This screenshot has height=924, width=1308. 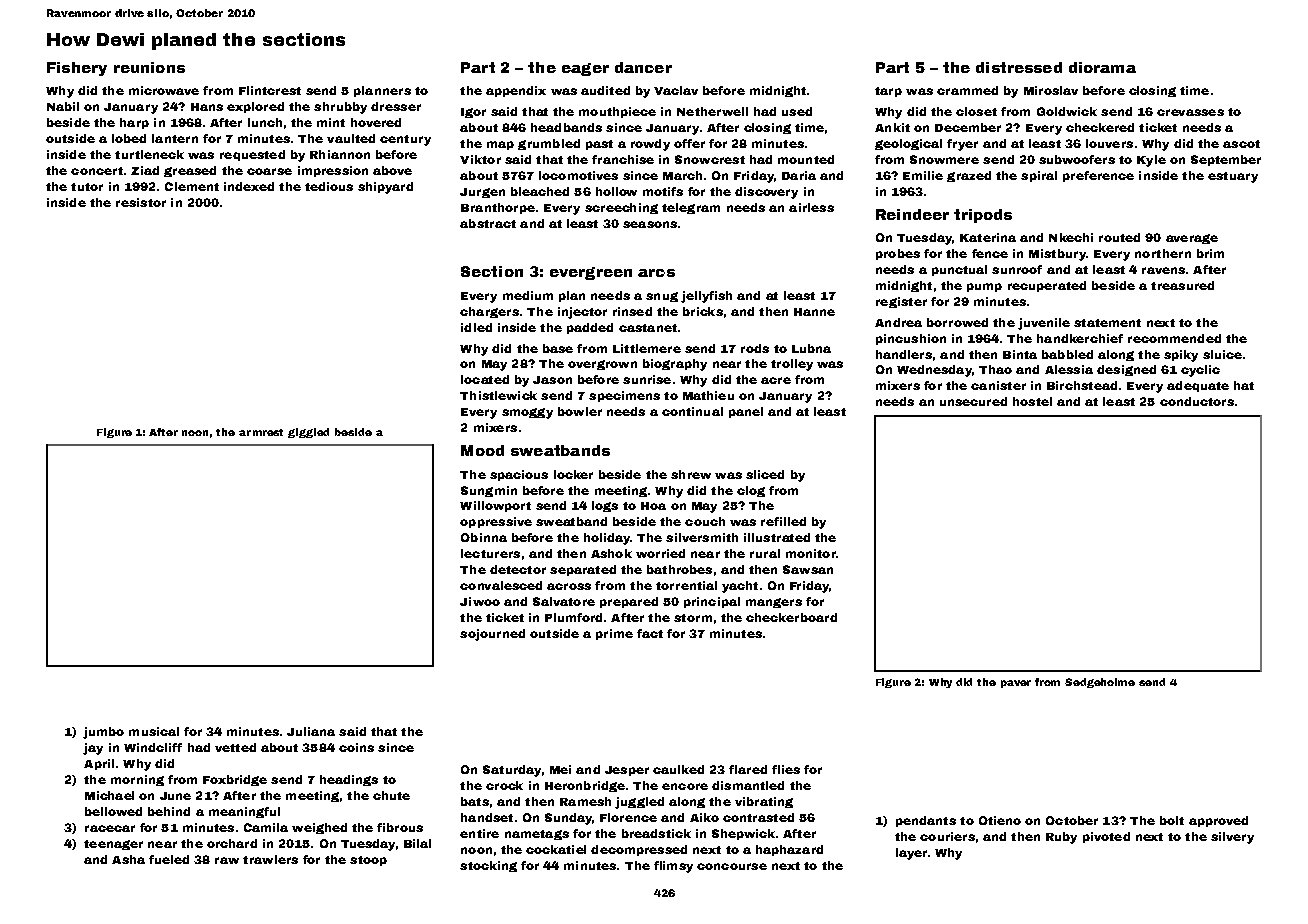 I want to click on worried, so click(x=660, y=553).
